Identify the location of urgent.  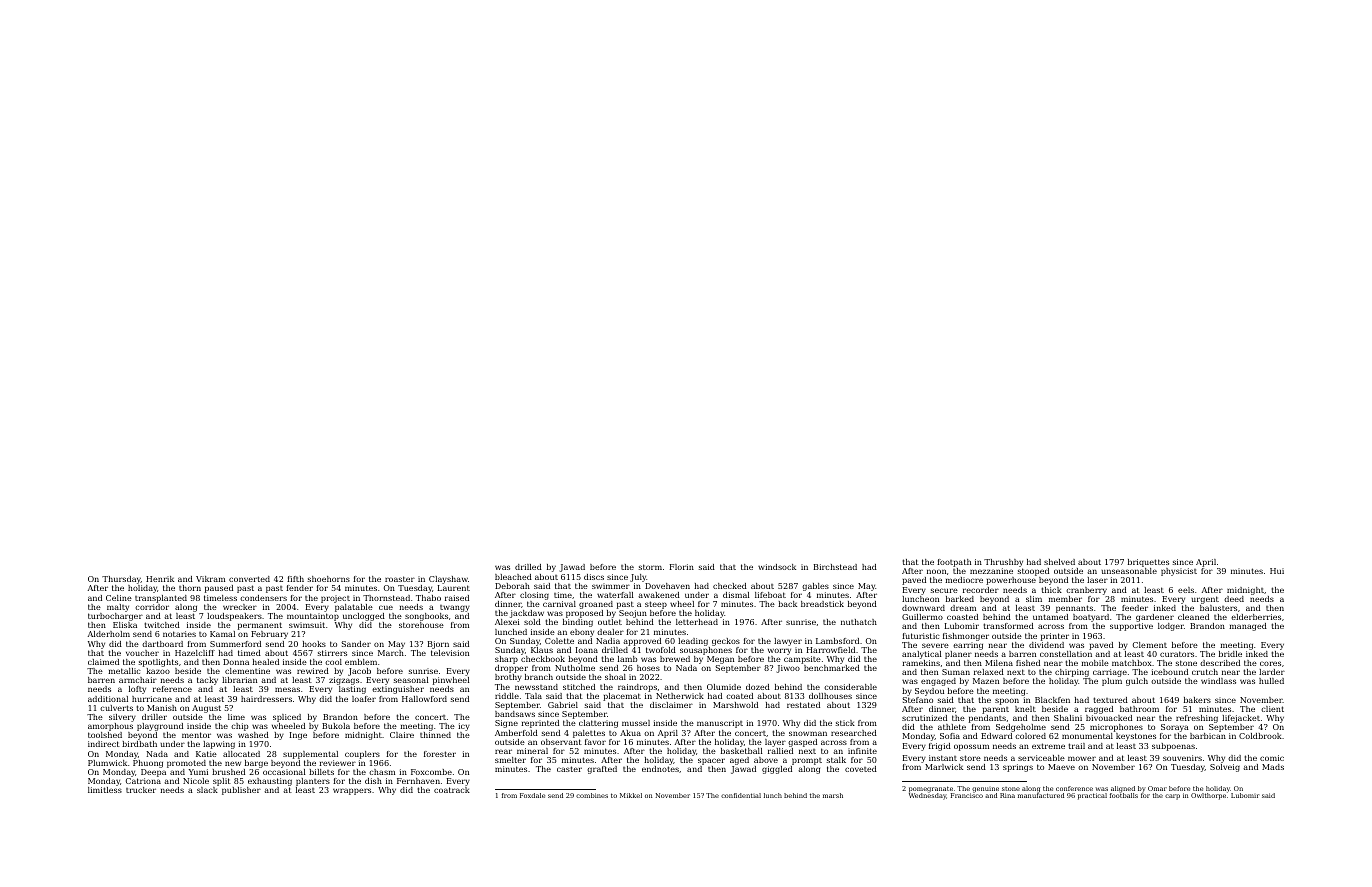
(1205, 600).
